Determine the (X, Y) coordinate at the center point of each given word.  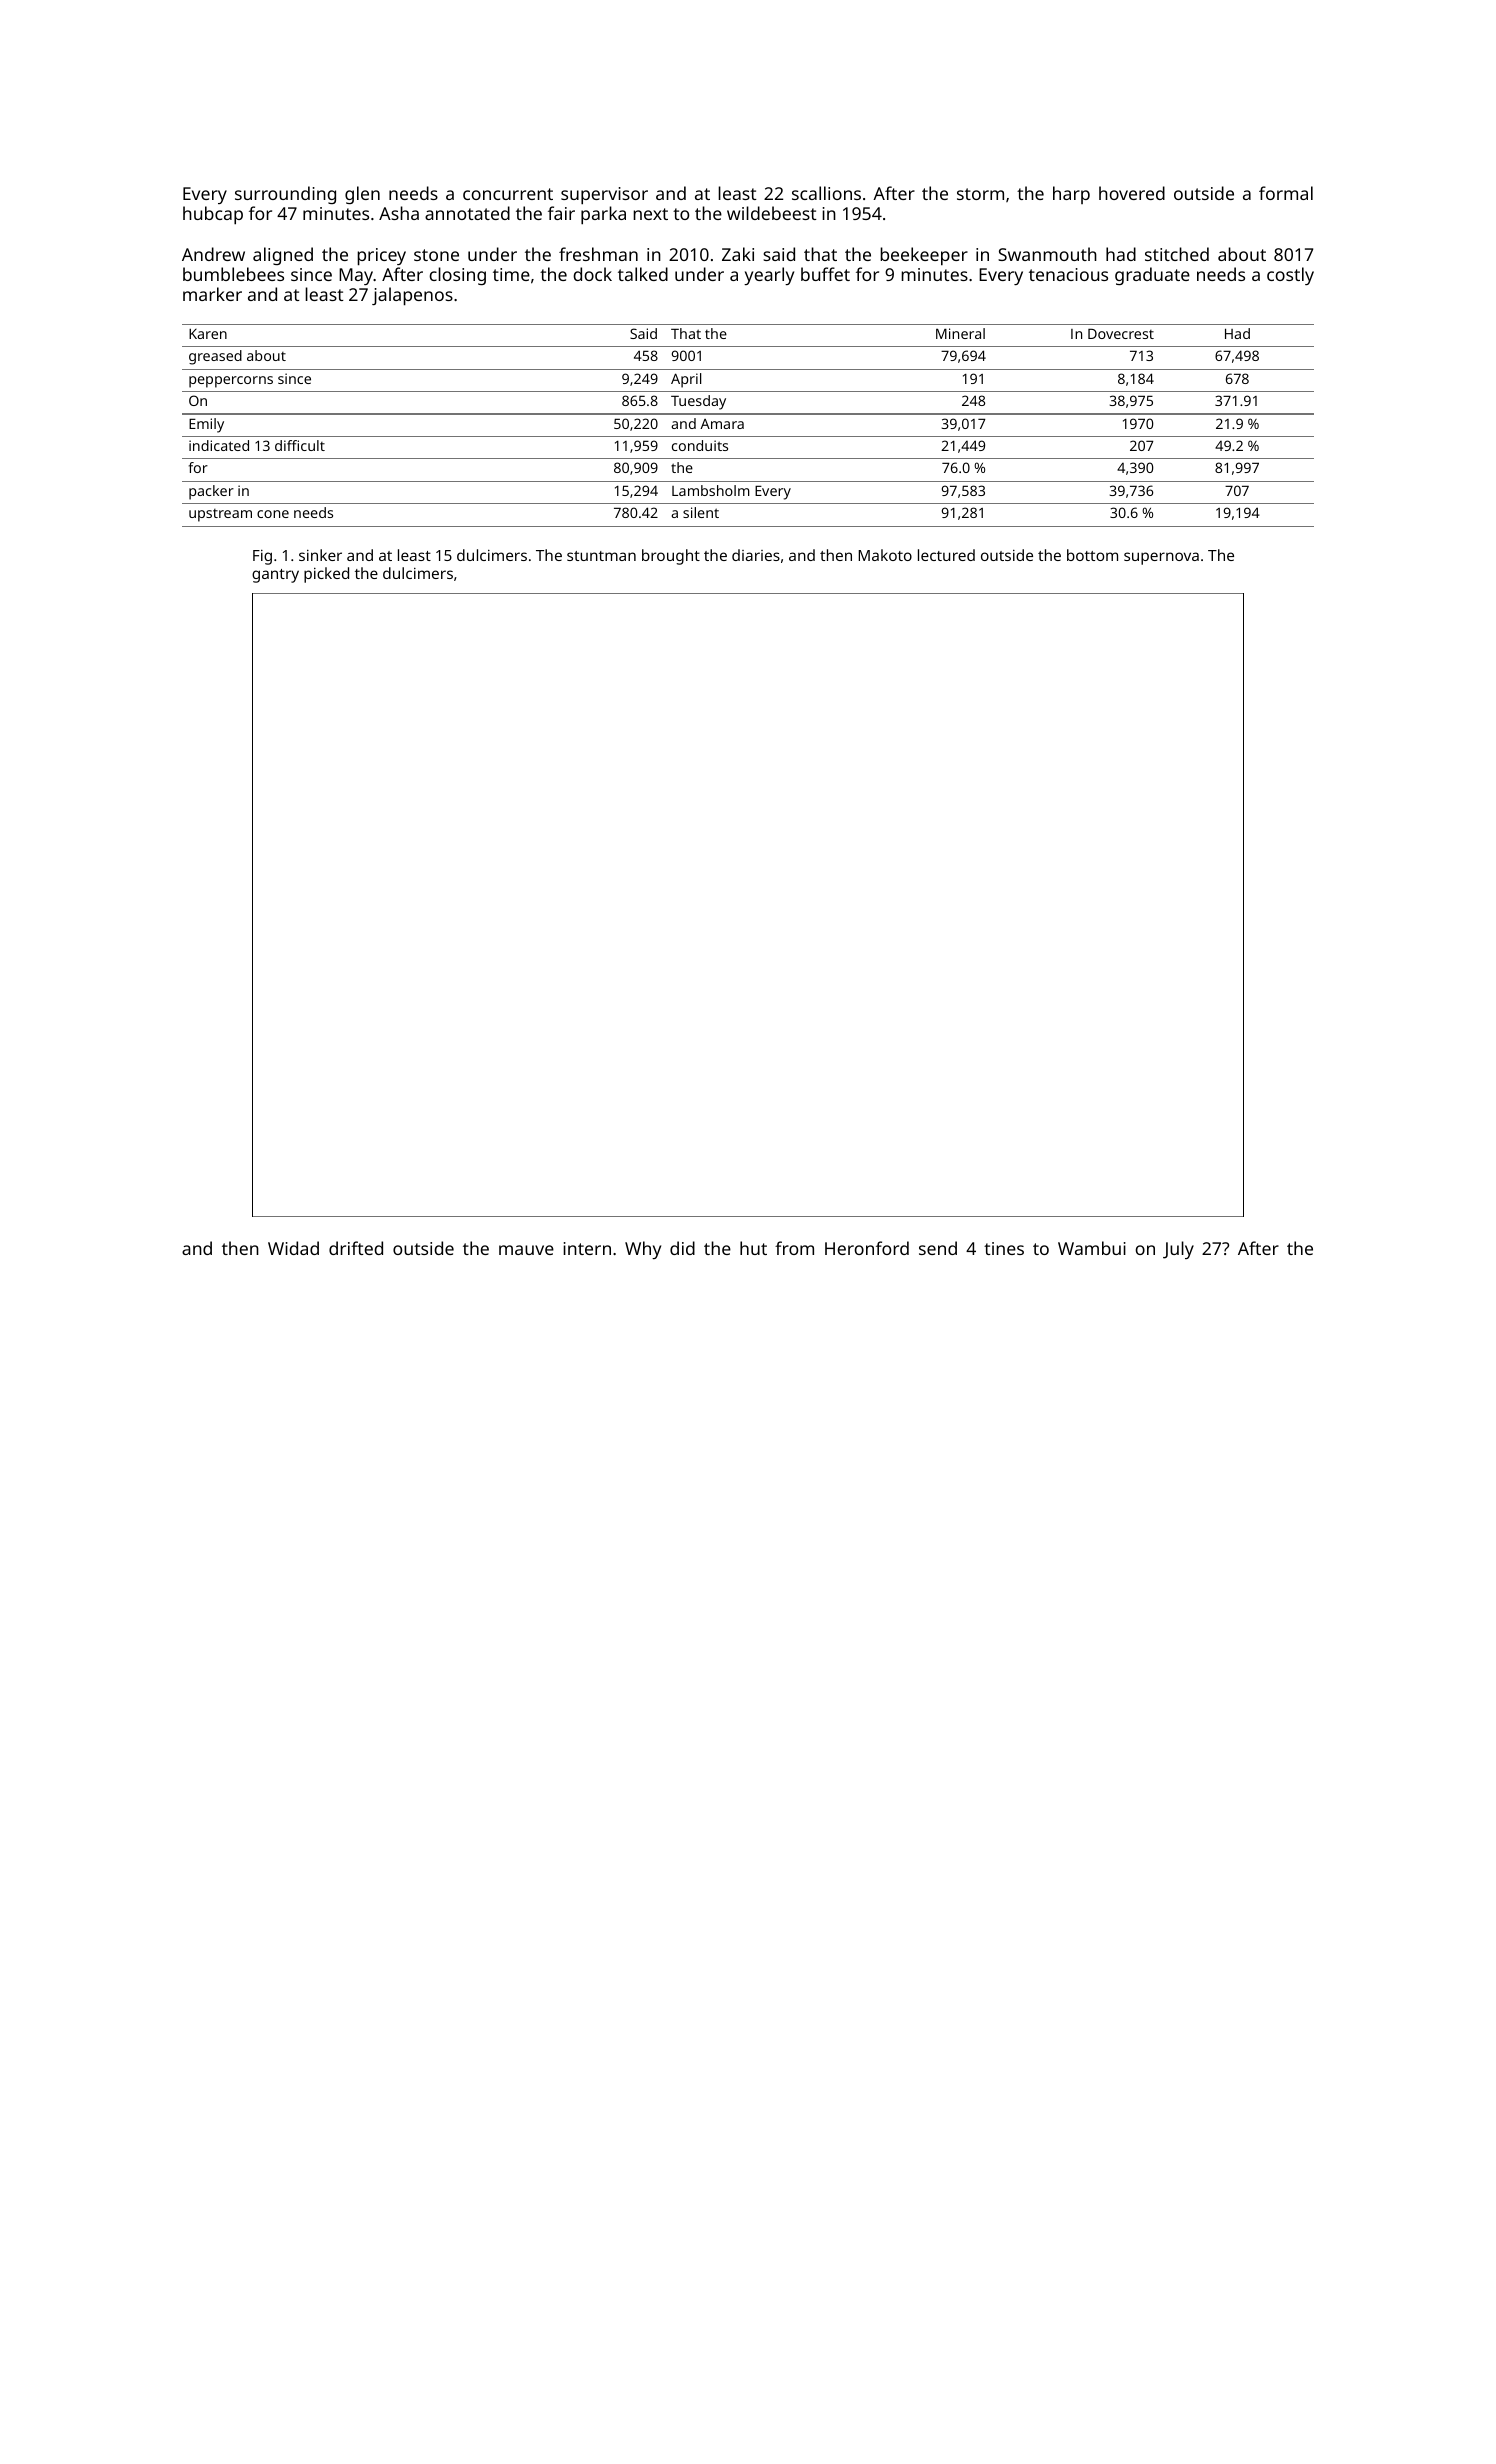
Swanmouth (1047, 254)
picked (326, 575)
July (1178, 1250)
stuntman (601, 556)
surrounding (285, 195)
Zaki (738, 254)
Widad (293, 1248)
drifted (356, 1248)
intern (587, 1248)
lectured (946, 555)
